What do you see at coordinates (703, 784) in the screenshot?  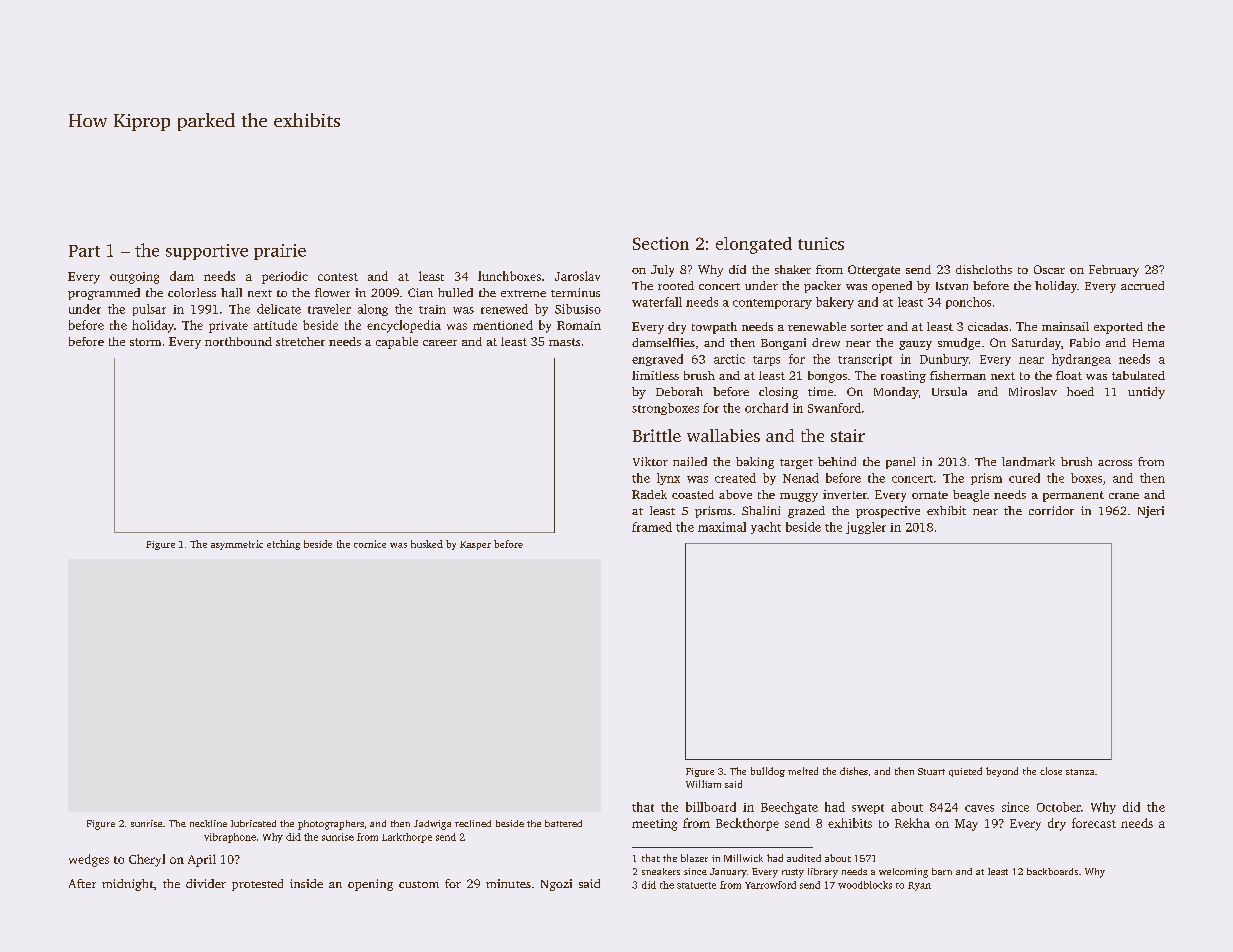 I see `William` at bounding box center [703, 784].
